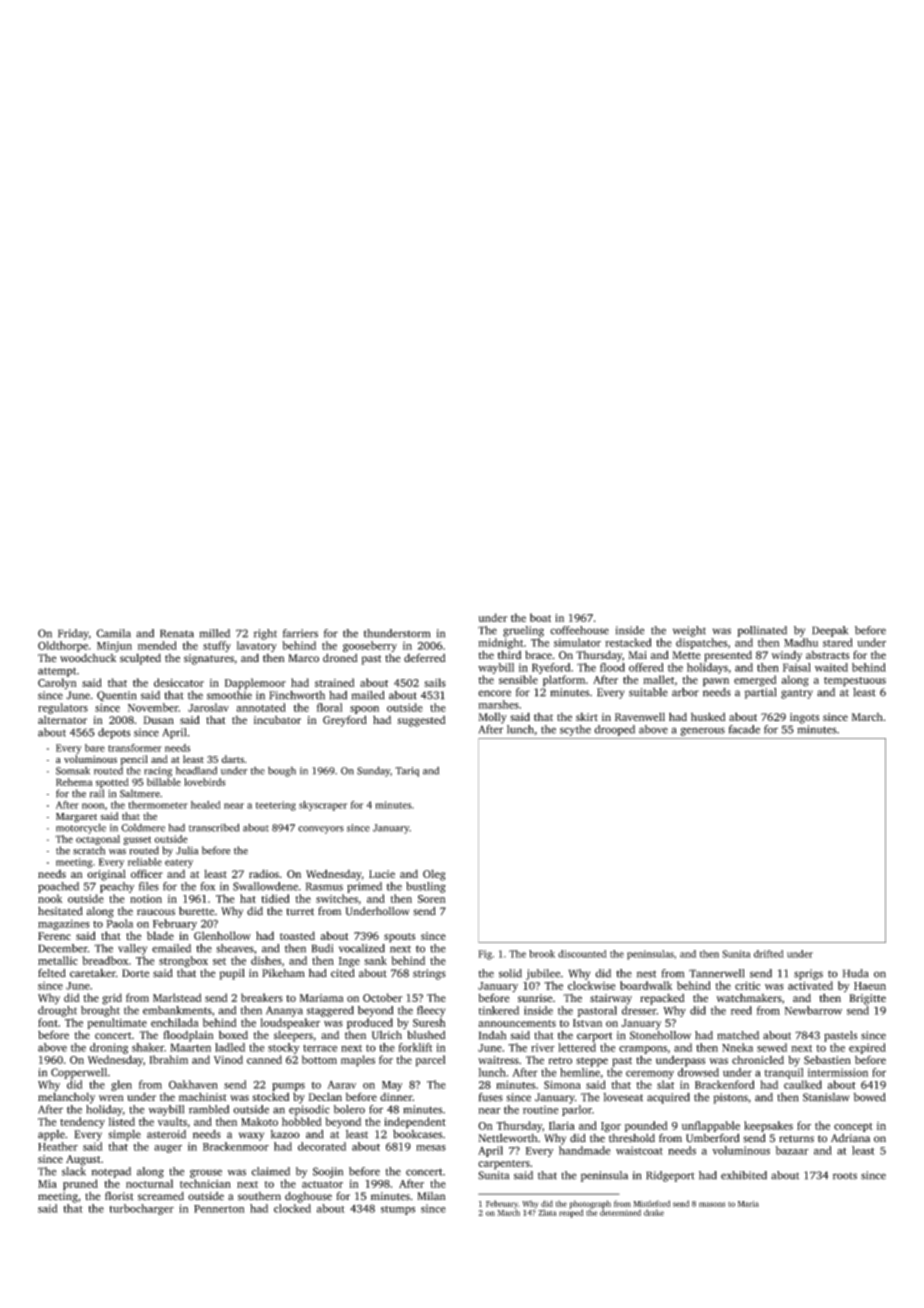  I want to click on poached, so click(58, 887).
